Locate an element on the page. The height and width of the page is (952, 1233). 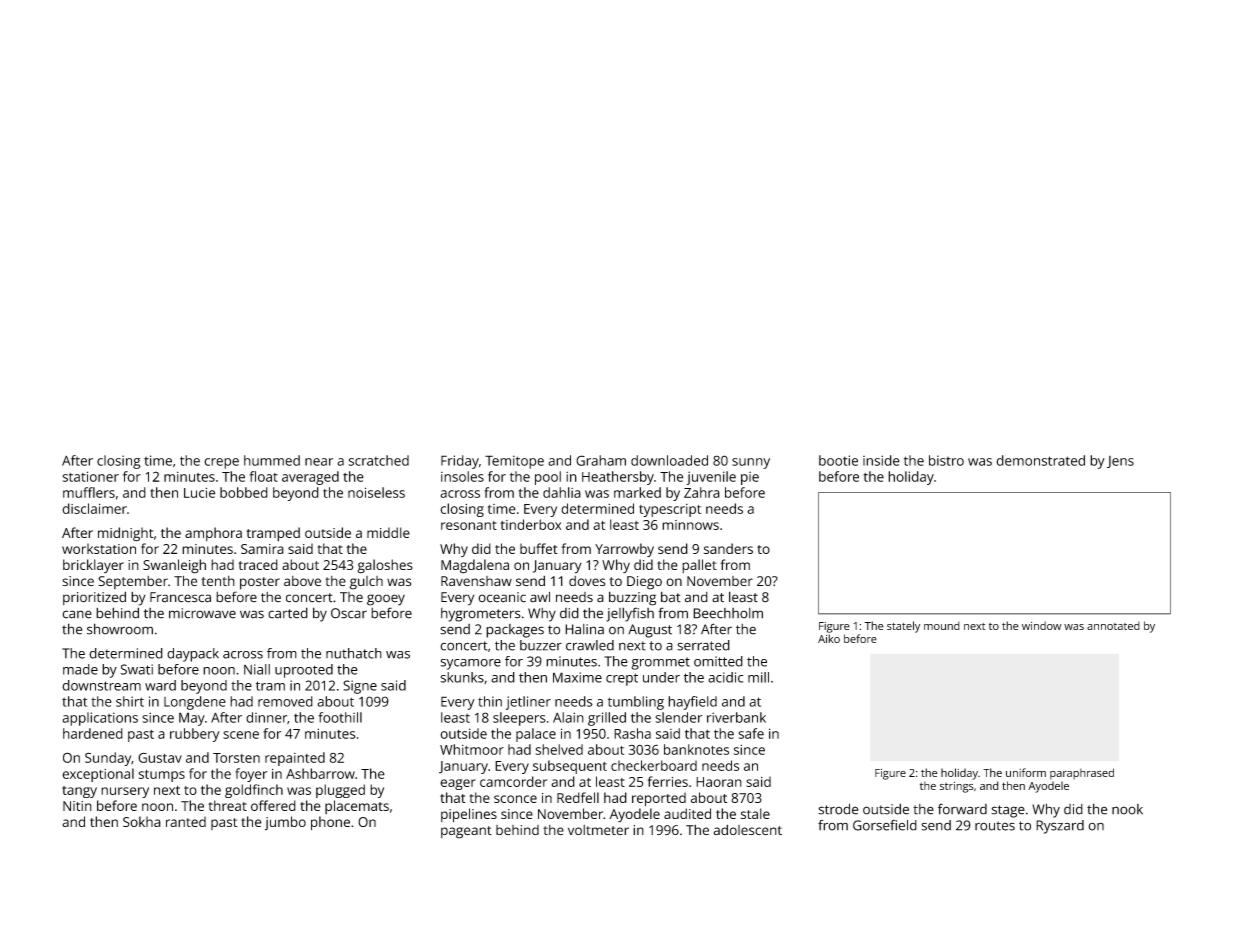
ranted is located at coordinates (186, 821).
